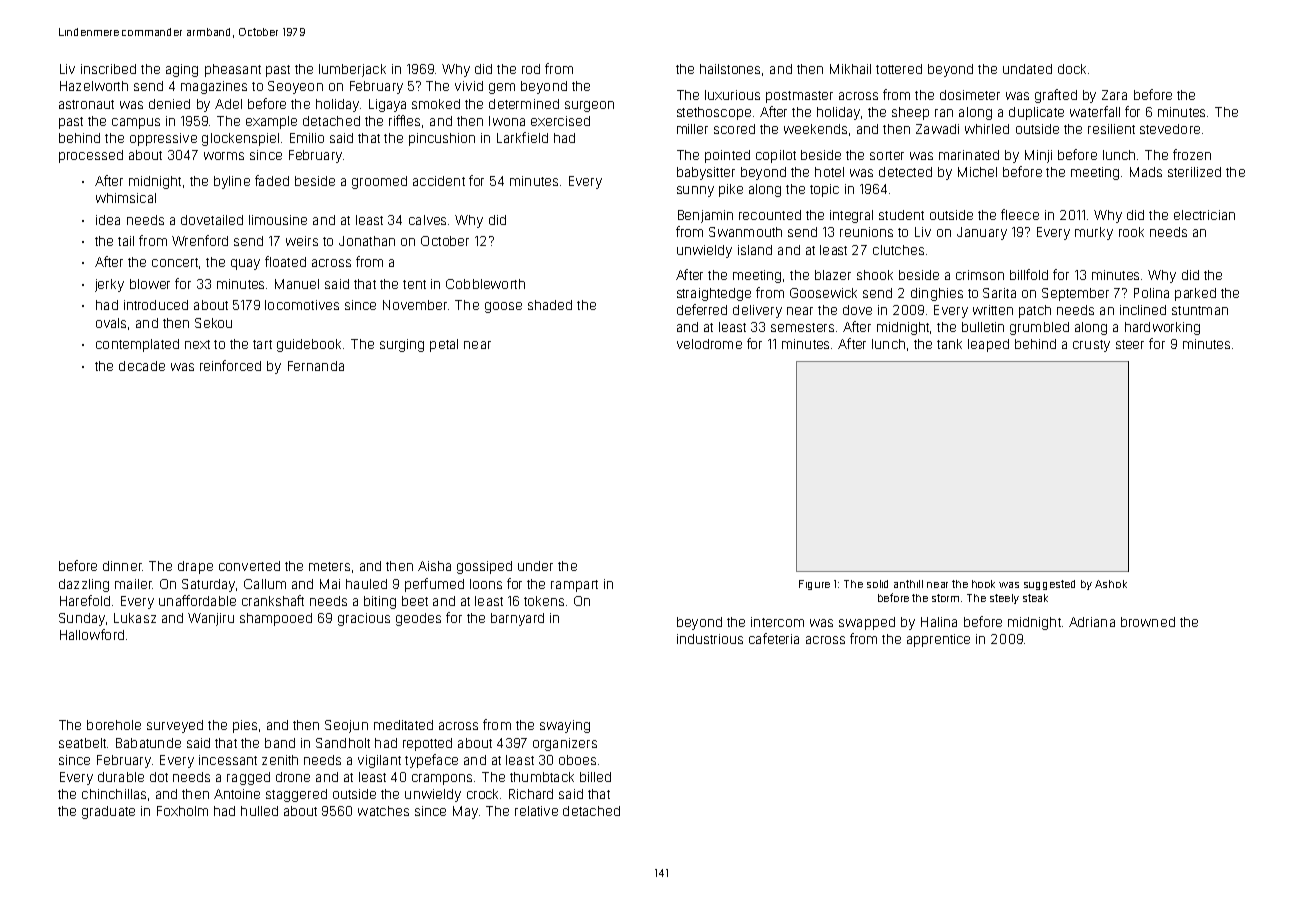 Image resolution: width=1308 pixels, height=924 pixels. Describe the element at coordinates (293, 777) in the image. I see `drone` at that location.
